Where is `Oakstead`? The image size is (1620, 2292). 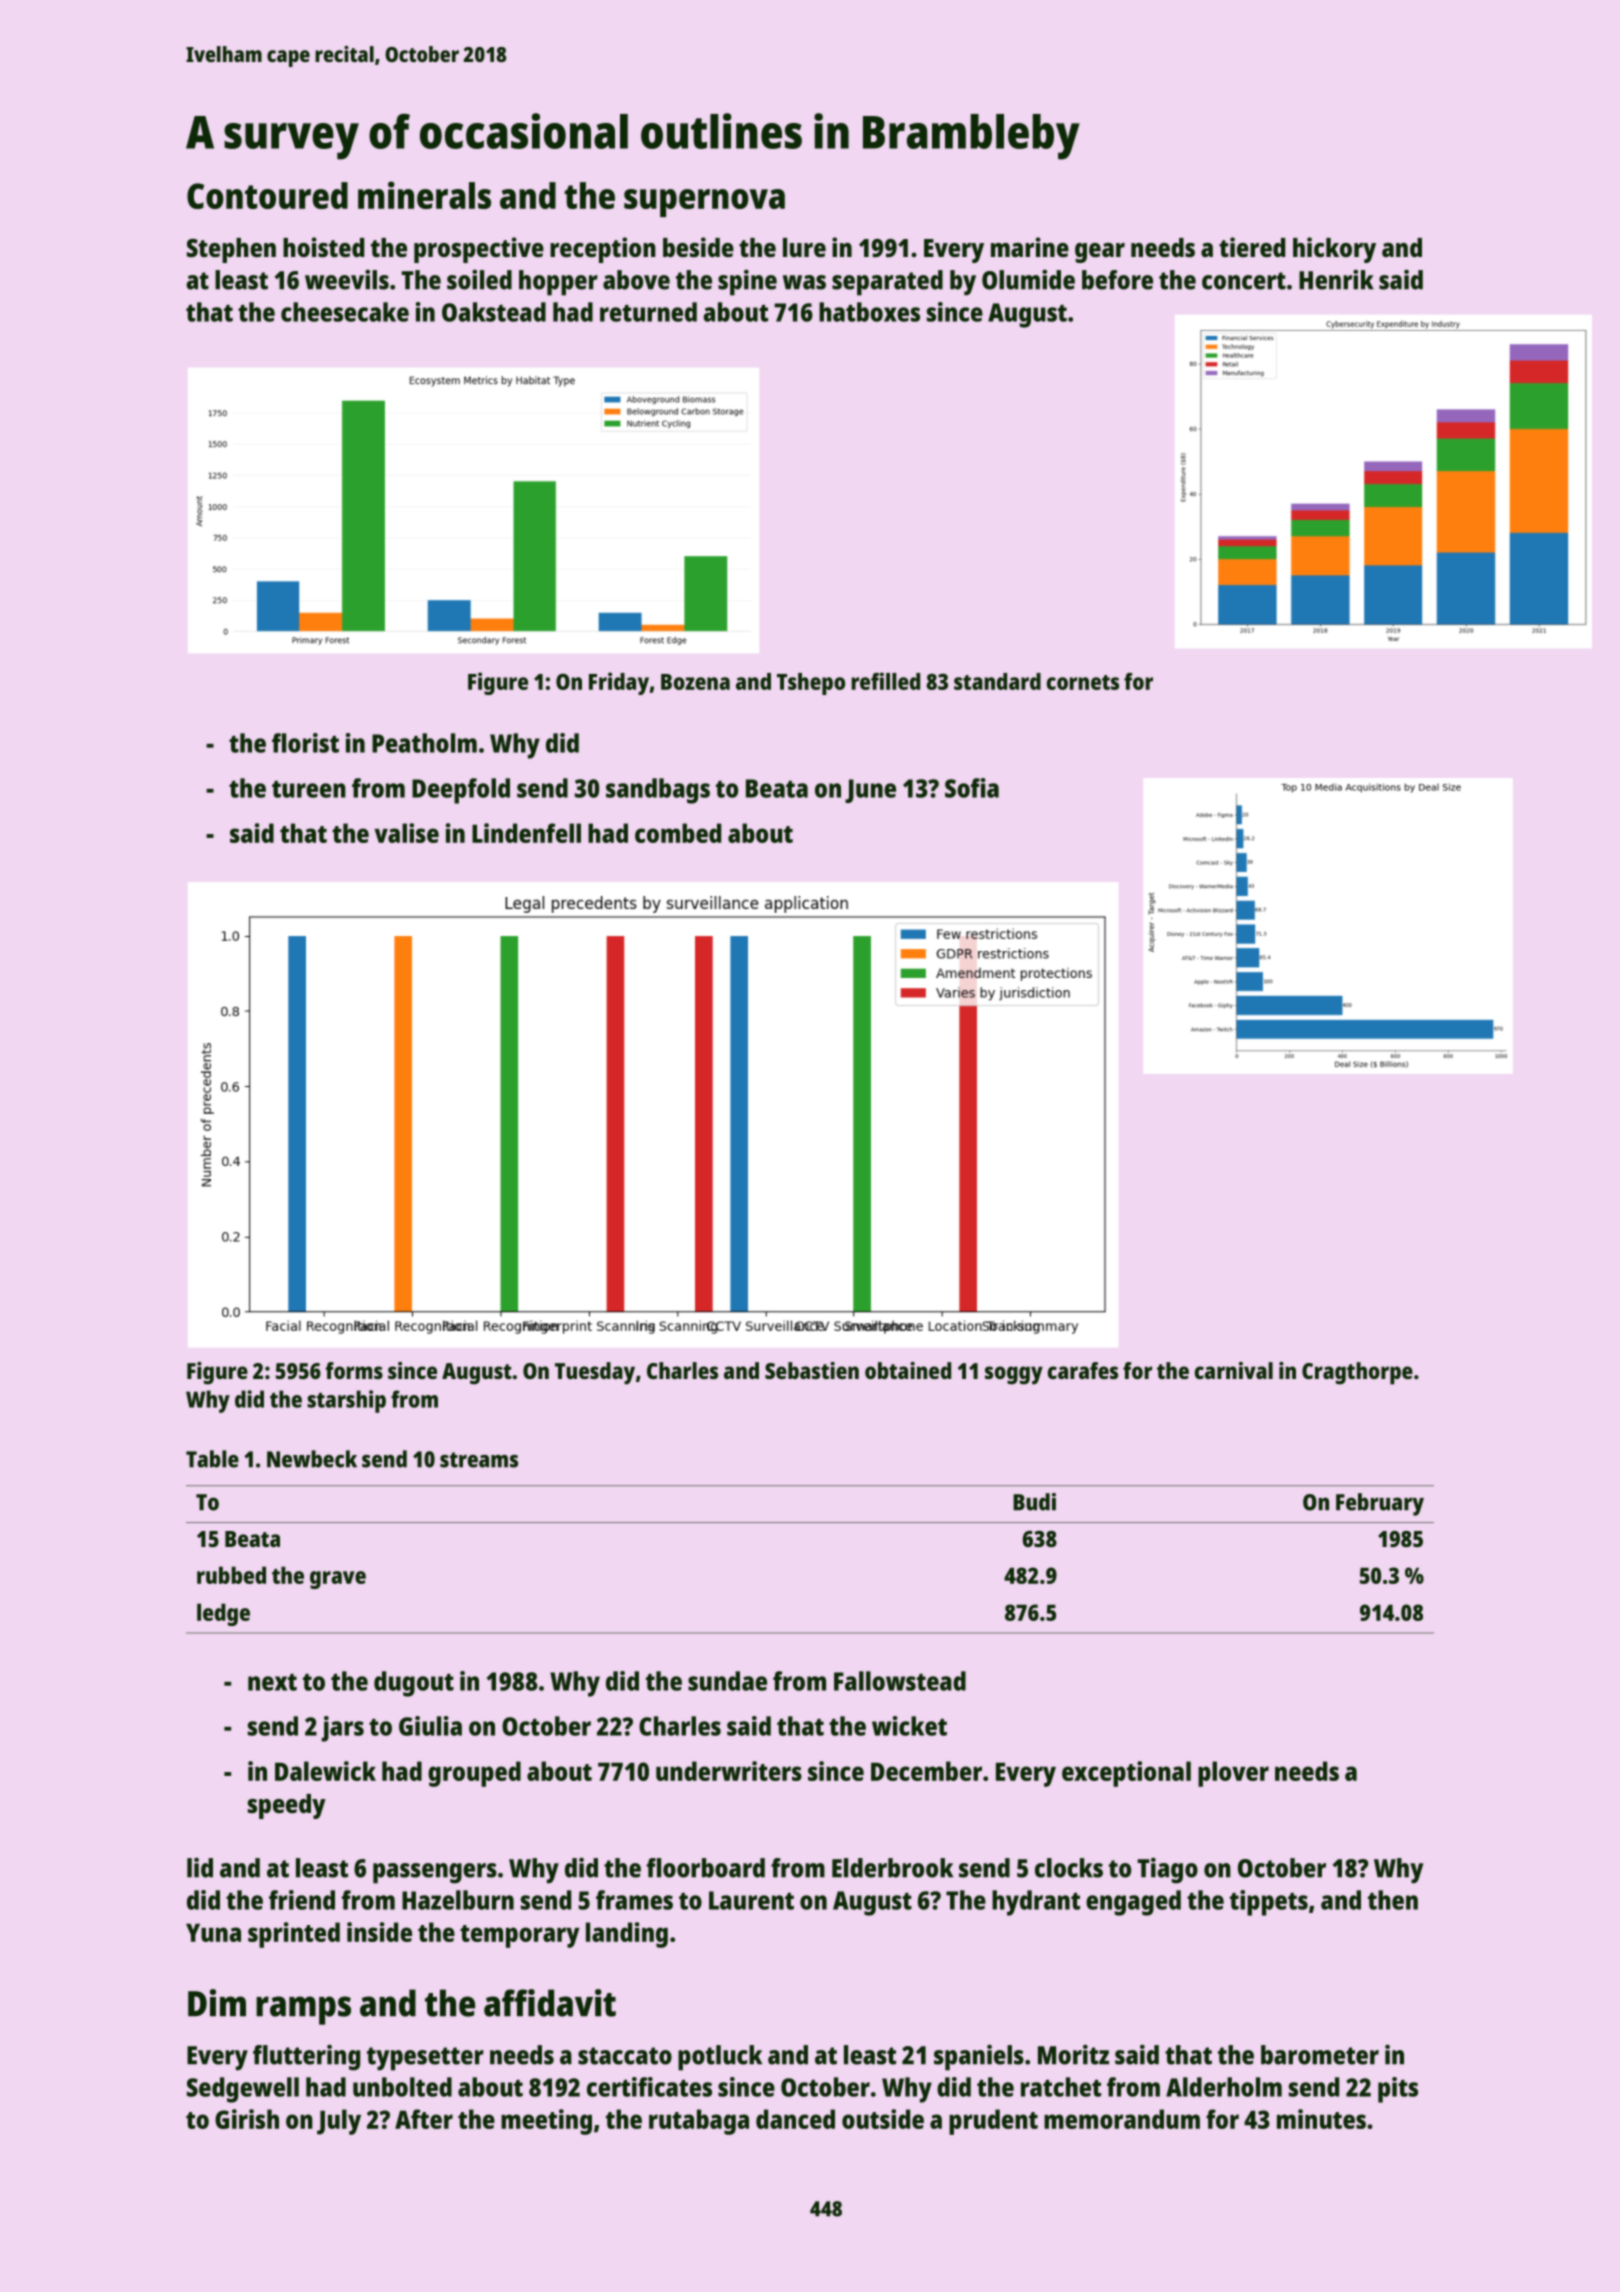
Oakstead is located at coordinates (494, 312).
